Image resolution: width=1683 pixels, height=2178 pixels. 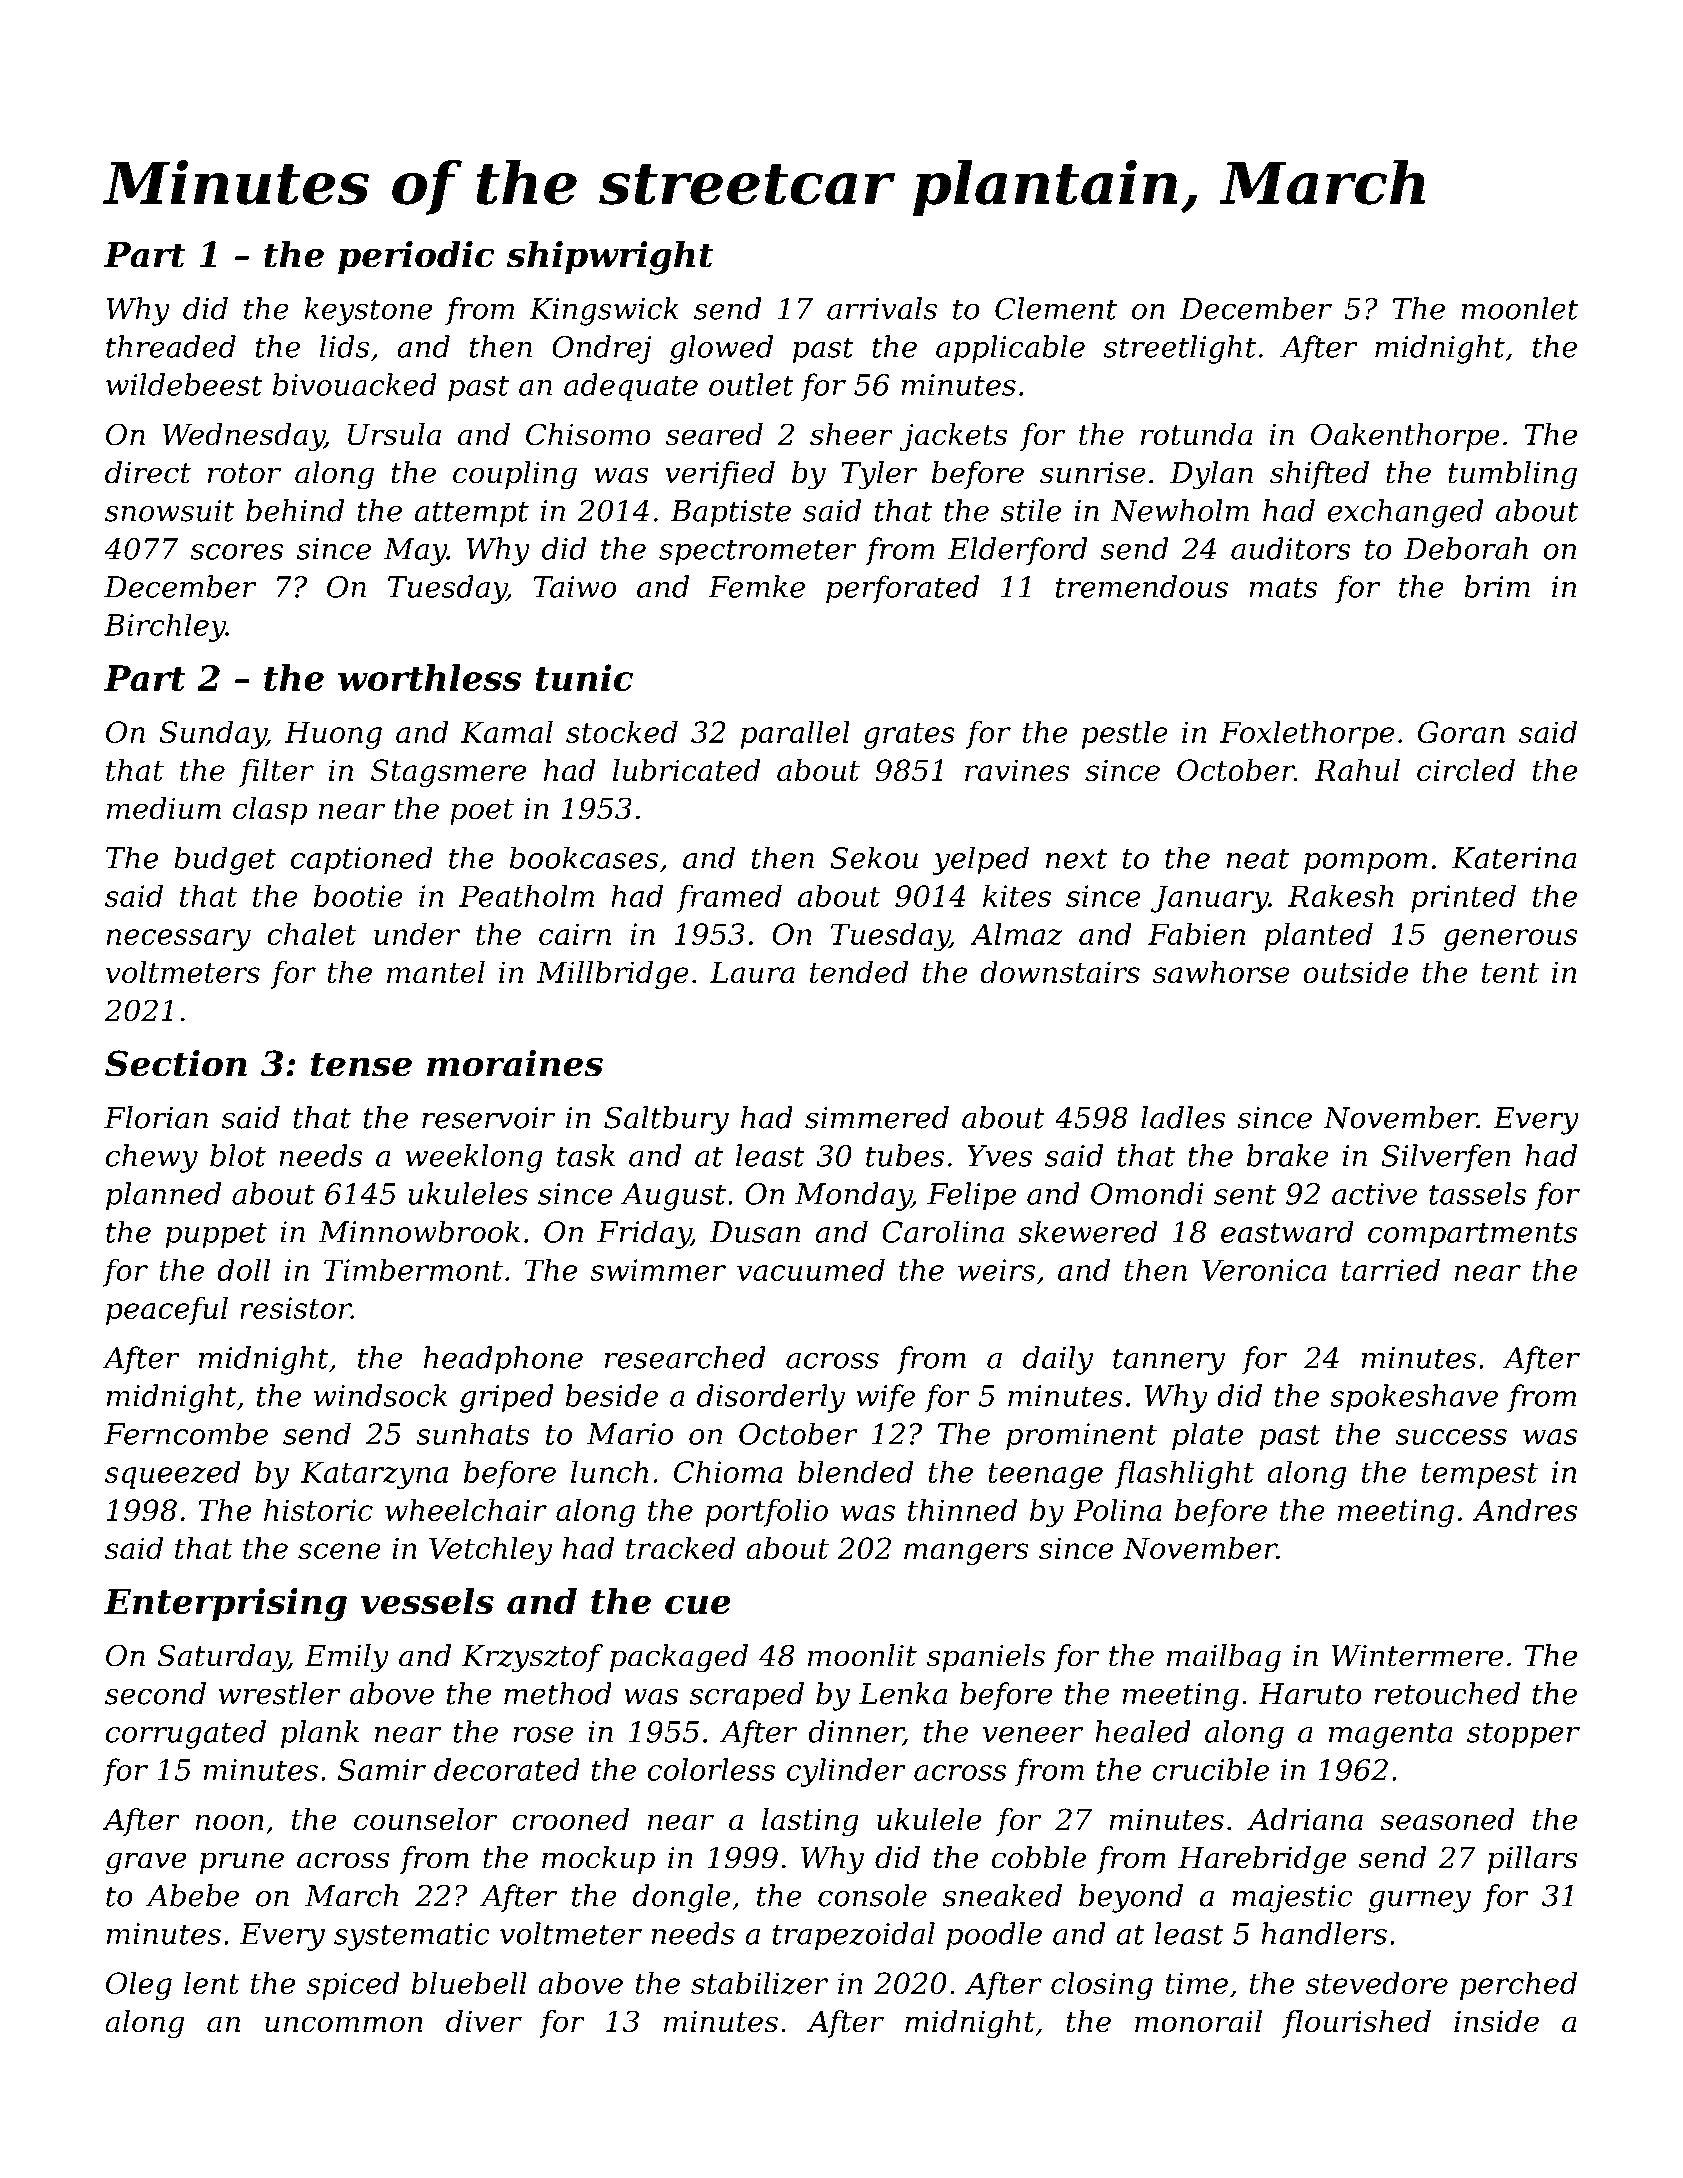 I want to click on tumbling, so click(x=1512, y=475).
